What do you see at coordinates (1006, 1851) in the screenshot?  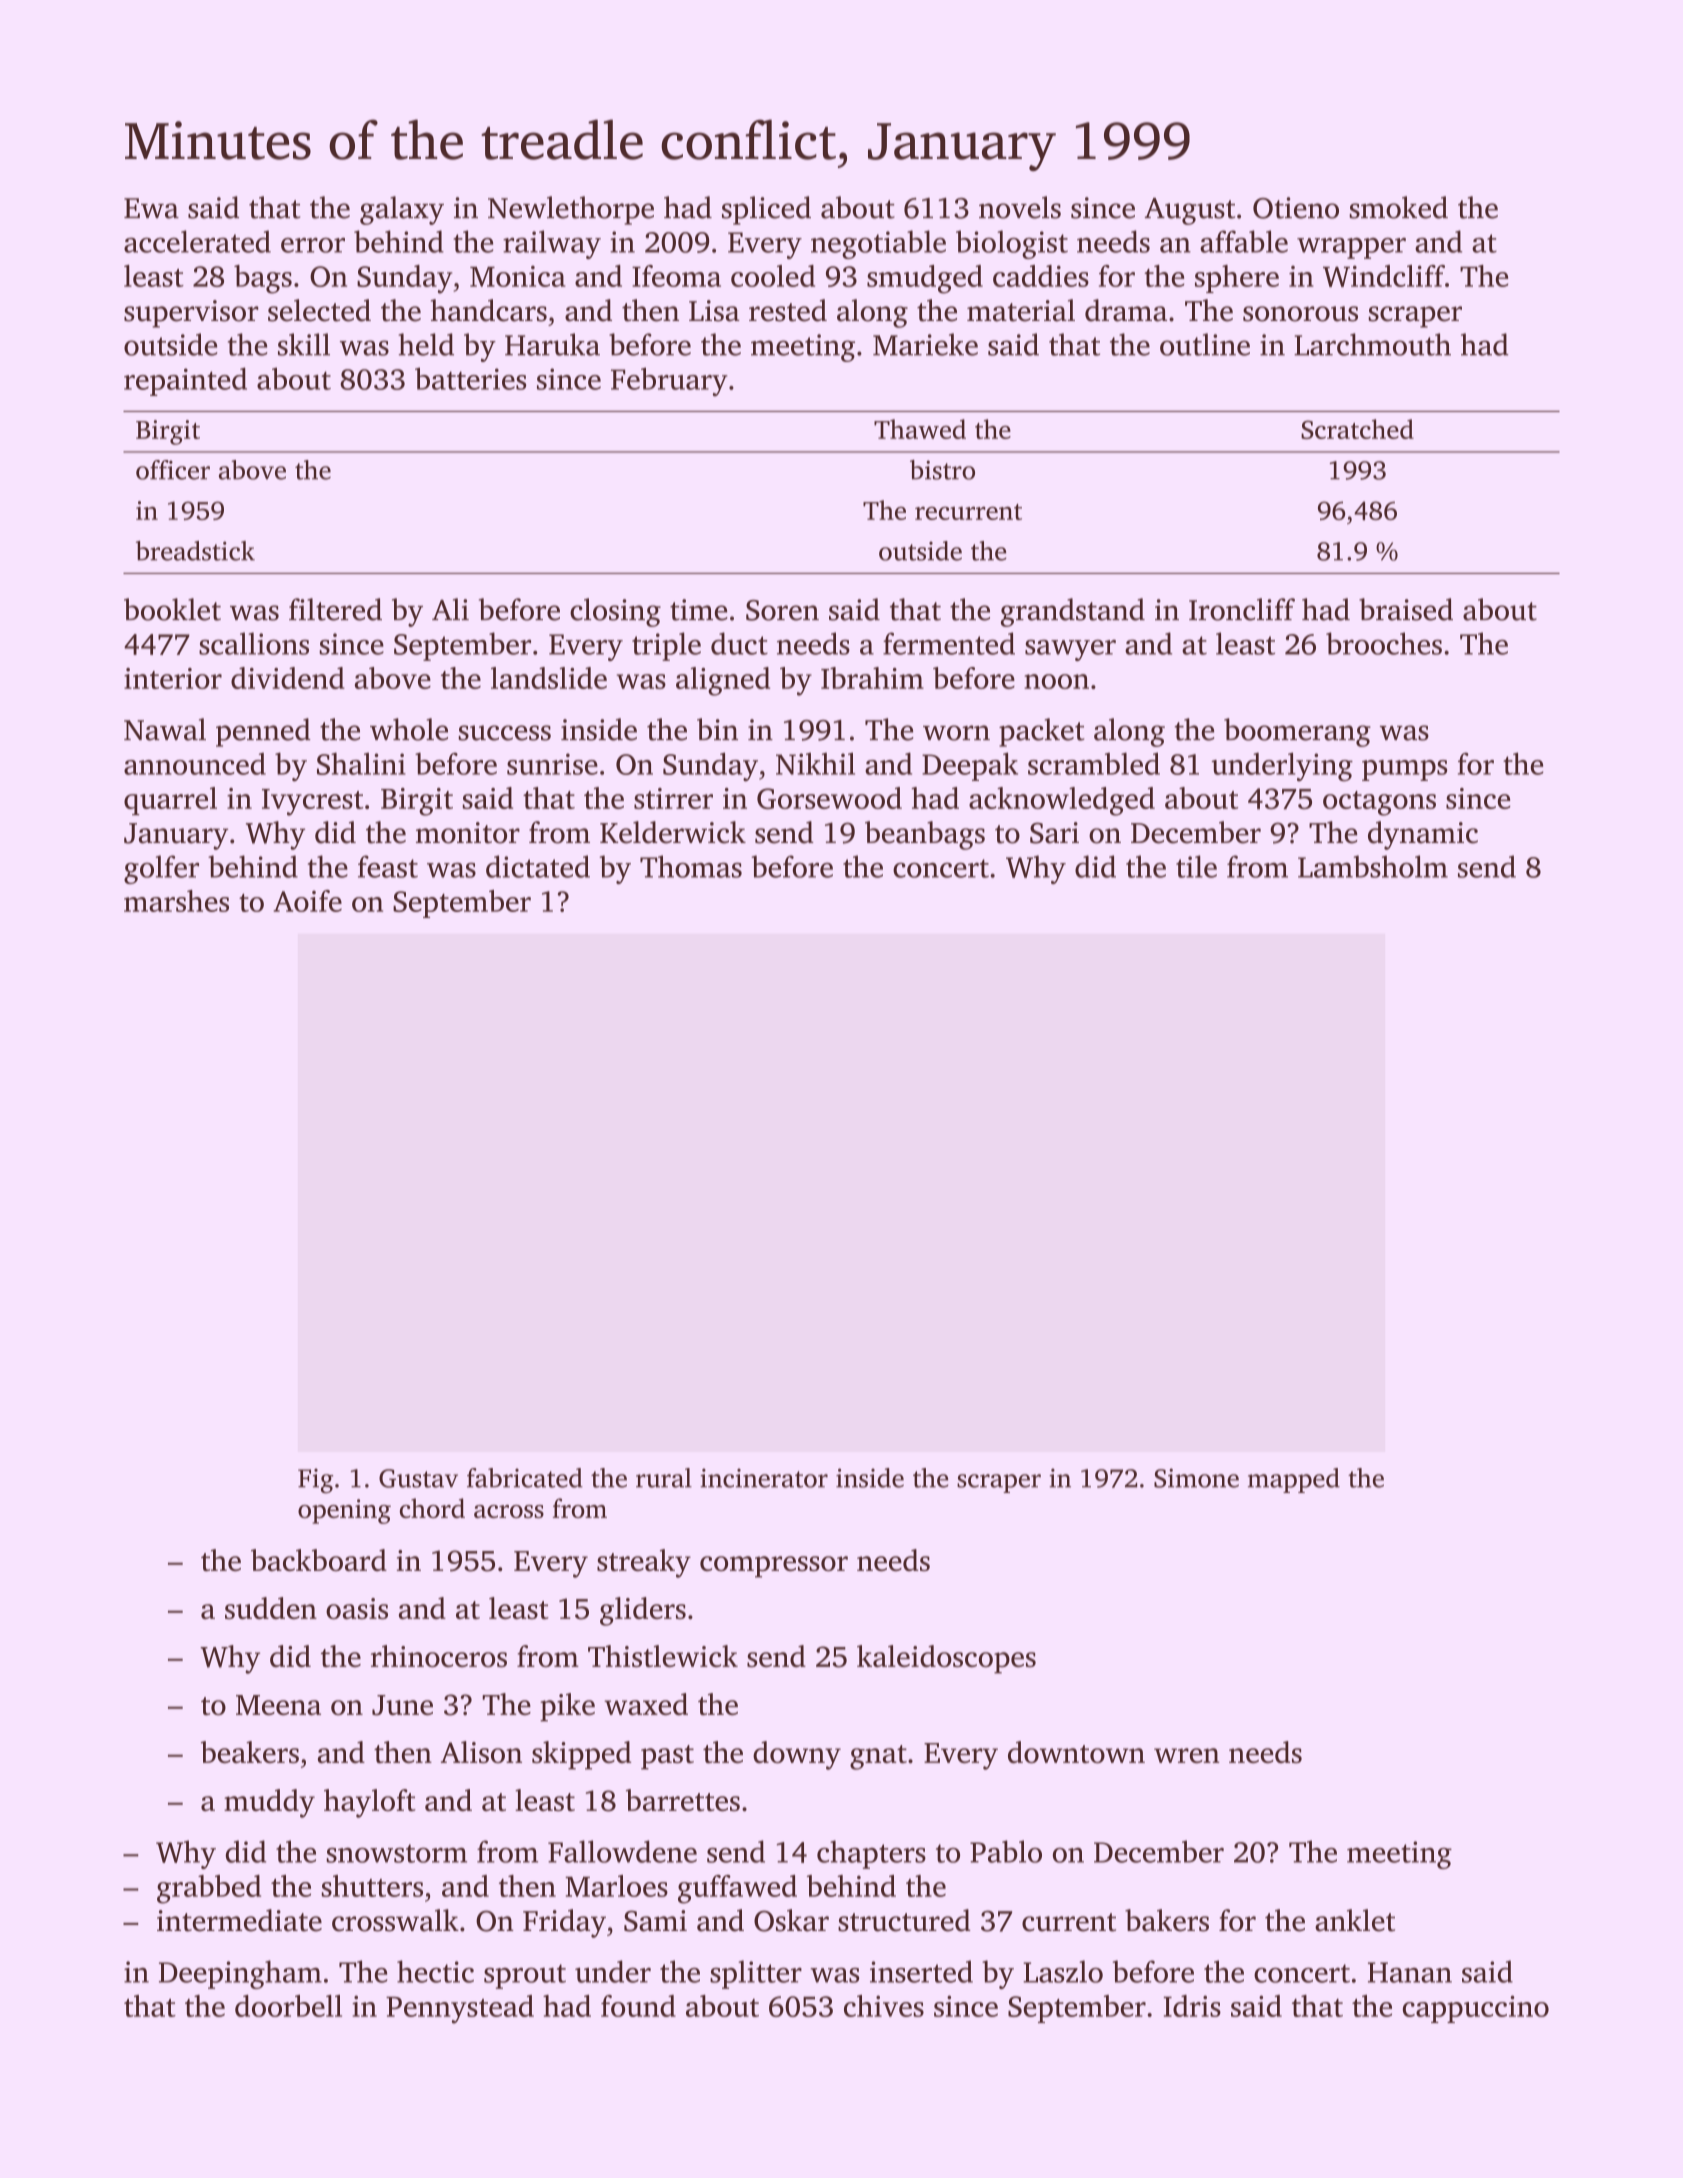 I see `Pablo` at bounding box center [1006, 1851].
